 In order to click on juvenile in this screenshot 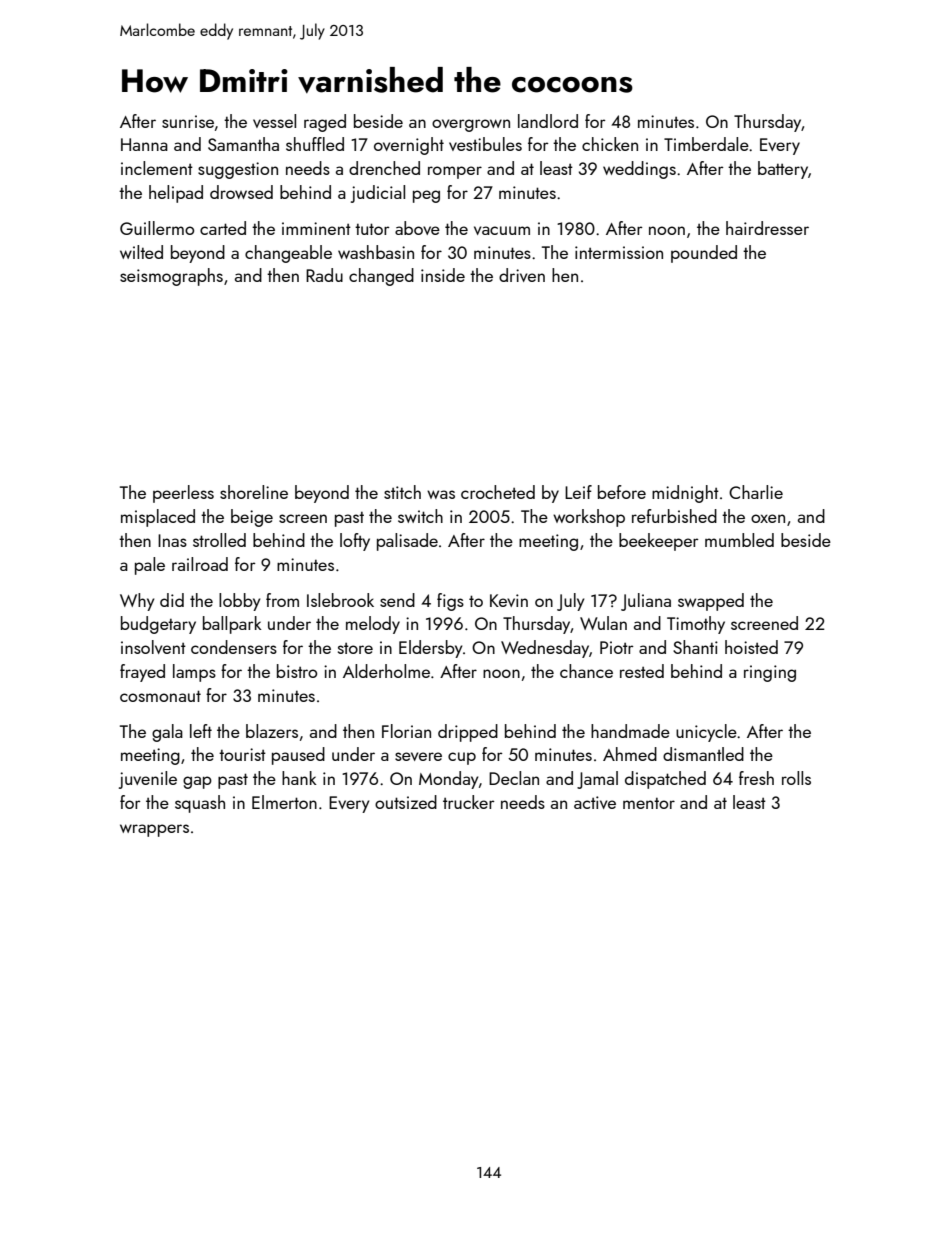, I will do `click(148, 780)`.
